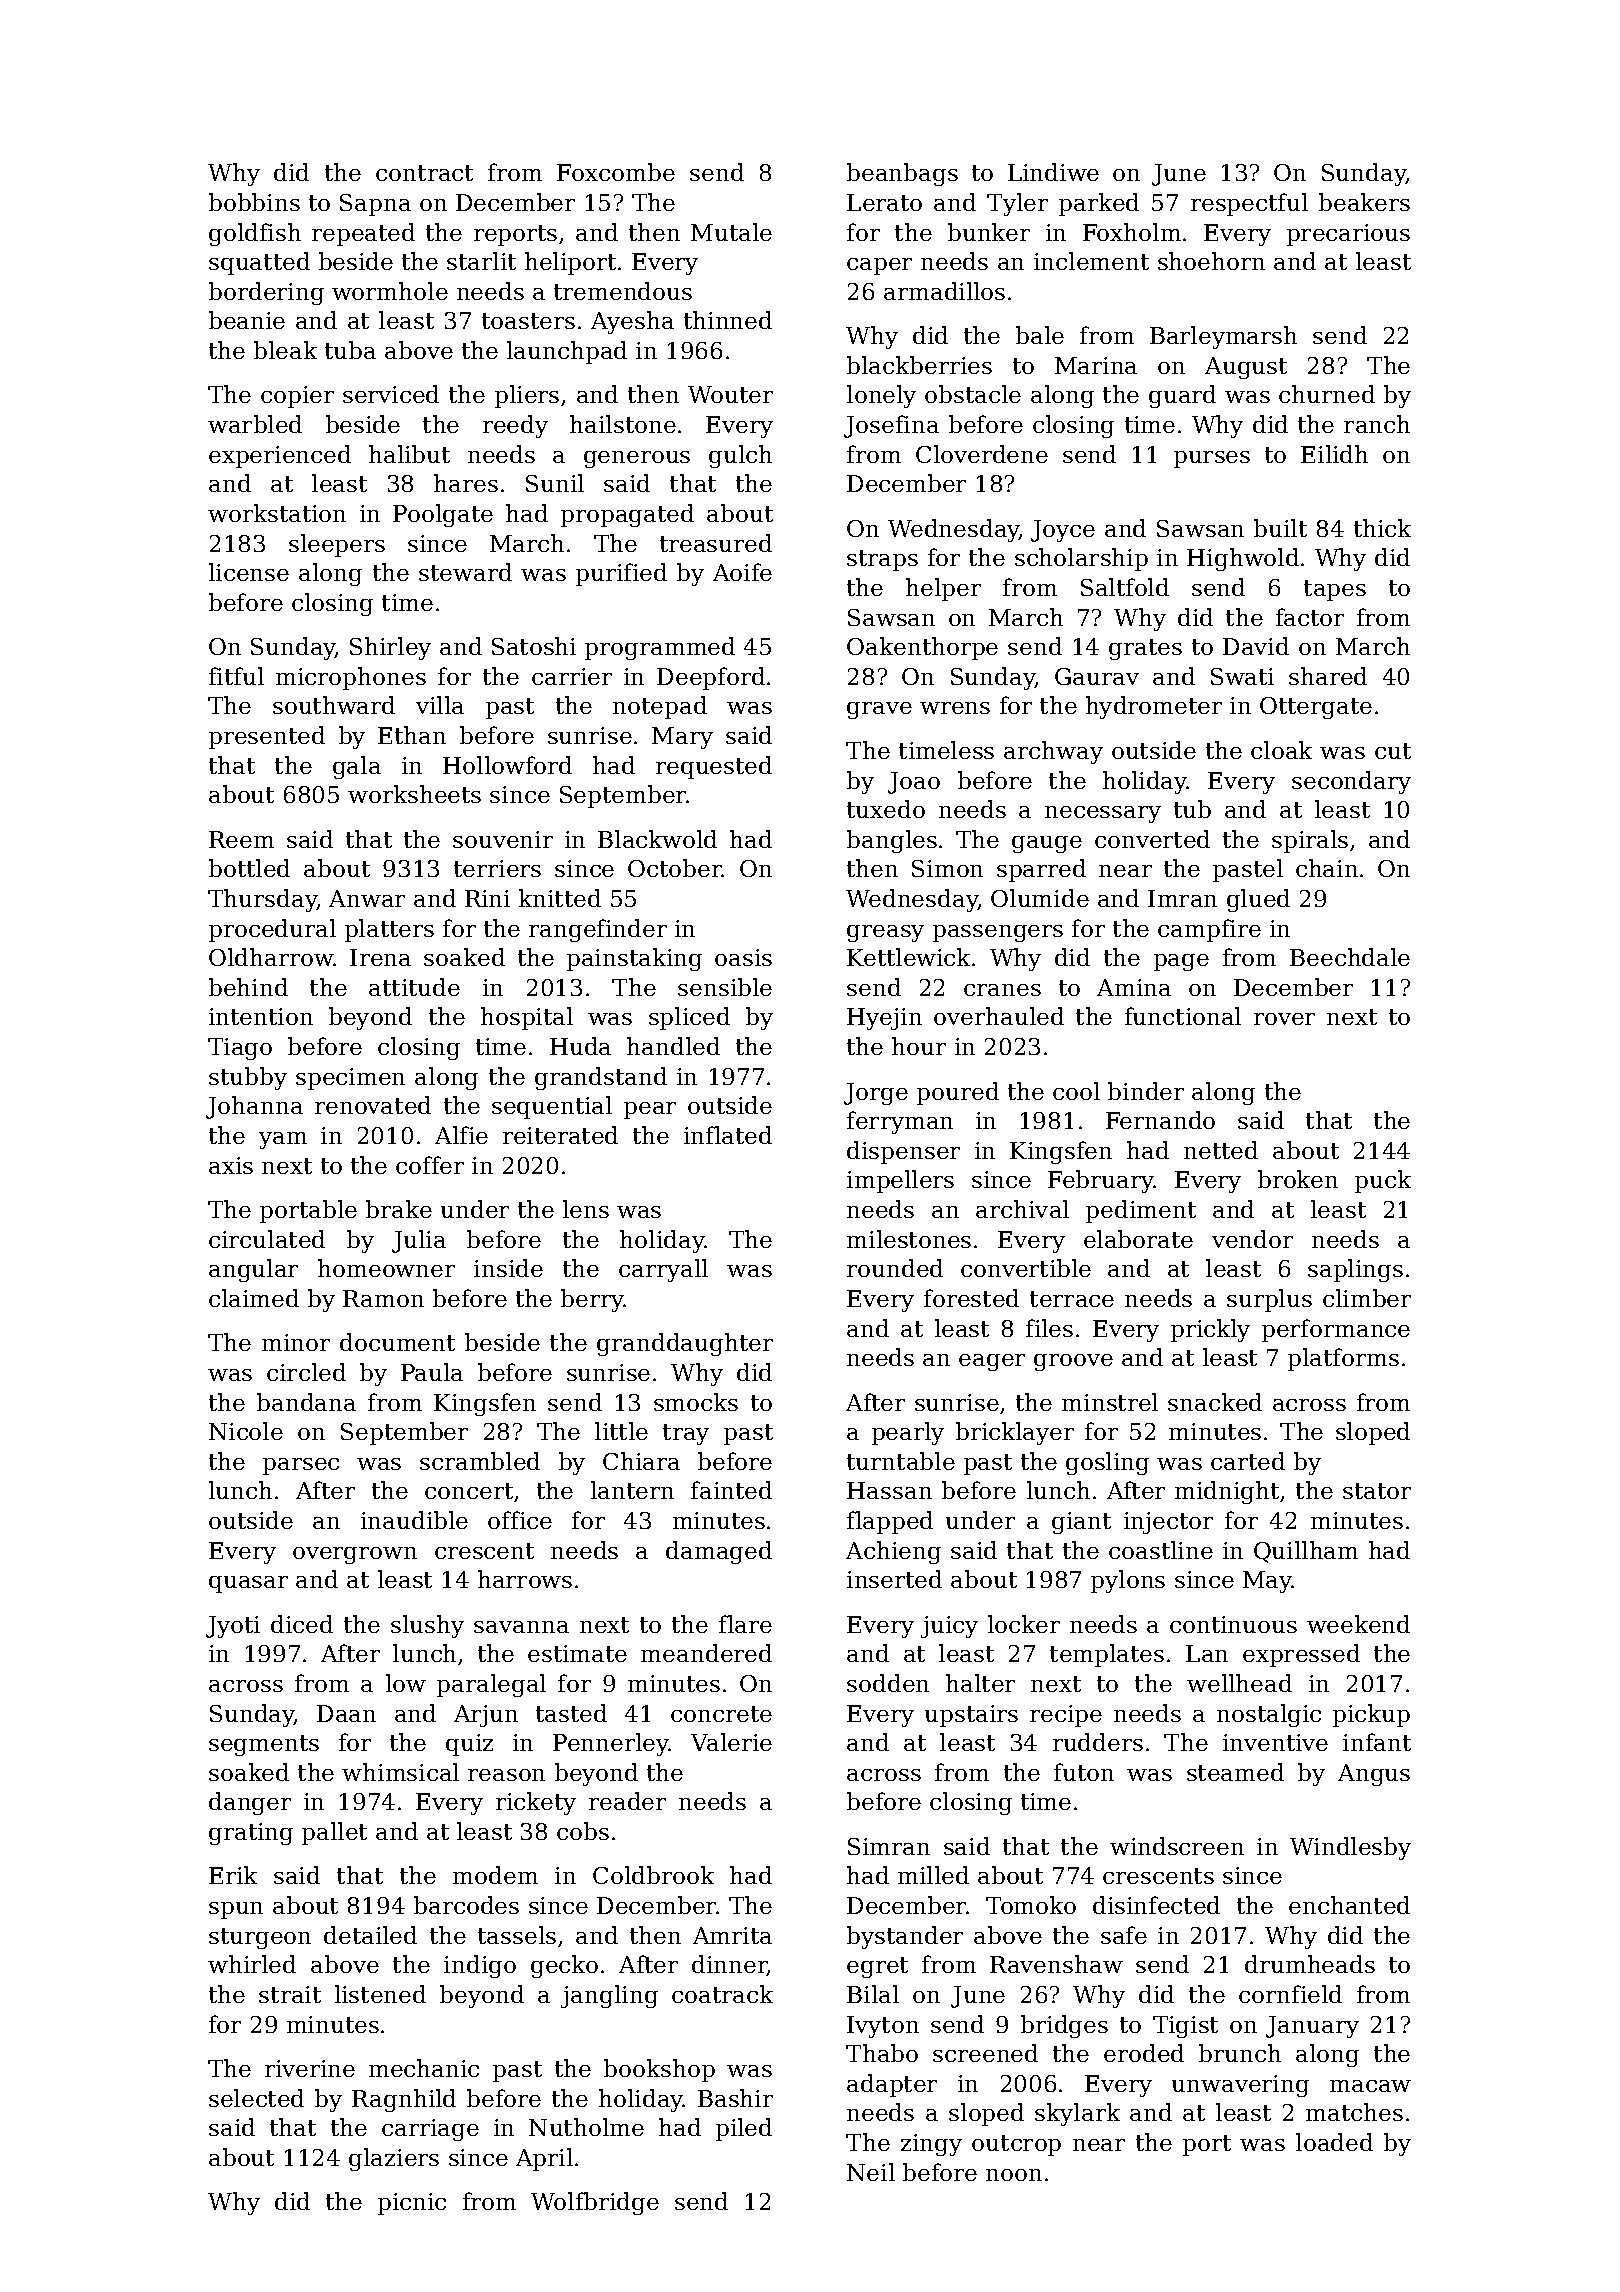  Describe the element at coordinates (743, 957) in the screenshot. I see `oasis` at that location.
